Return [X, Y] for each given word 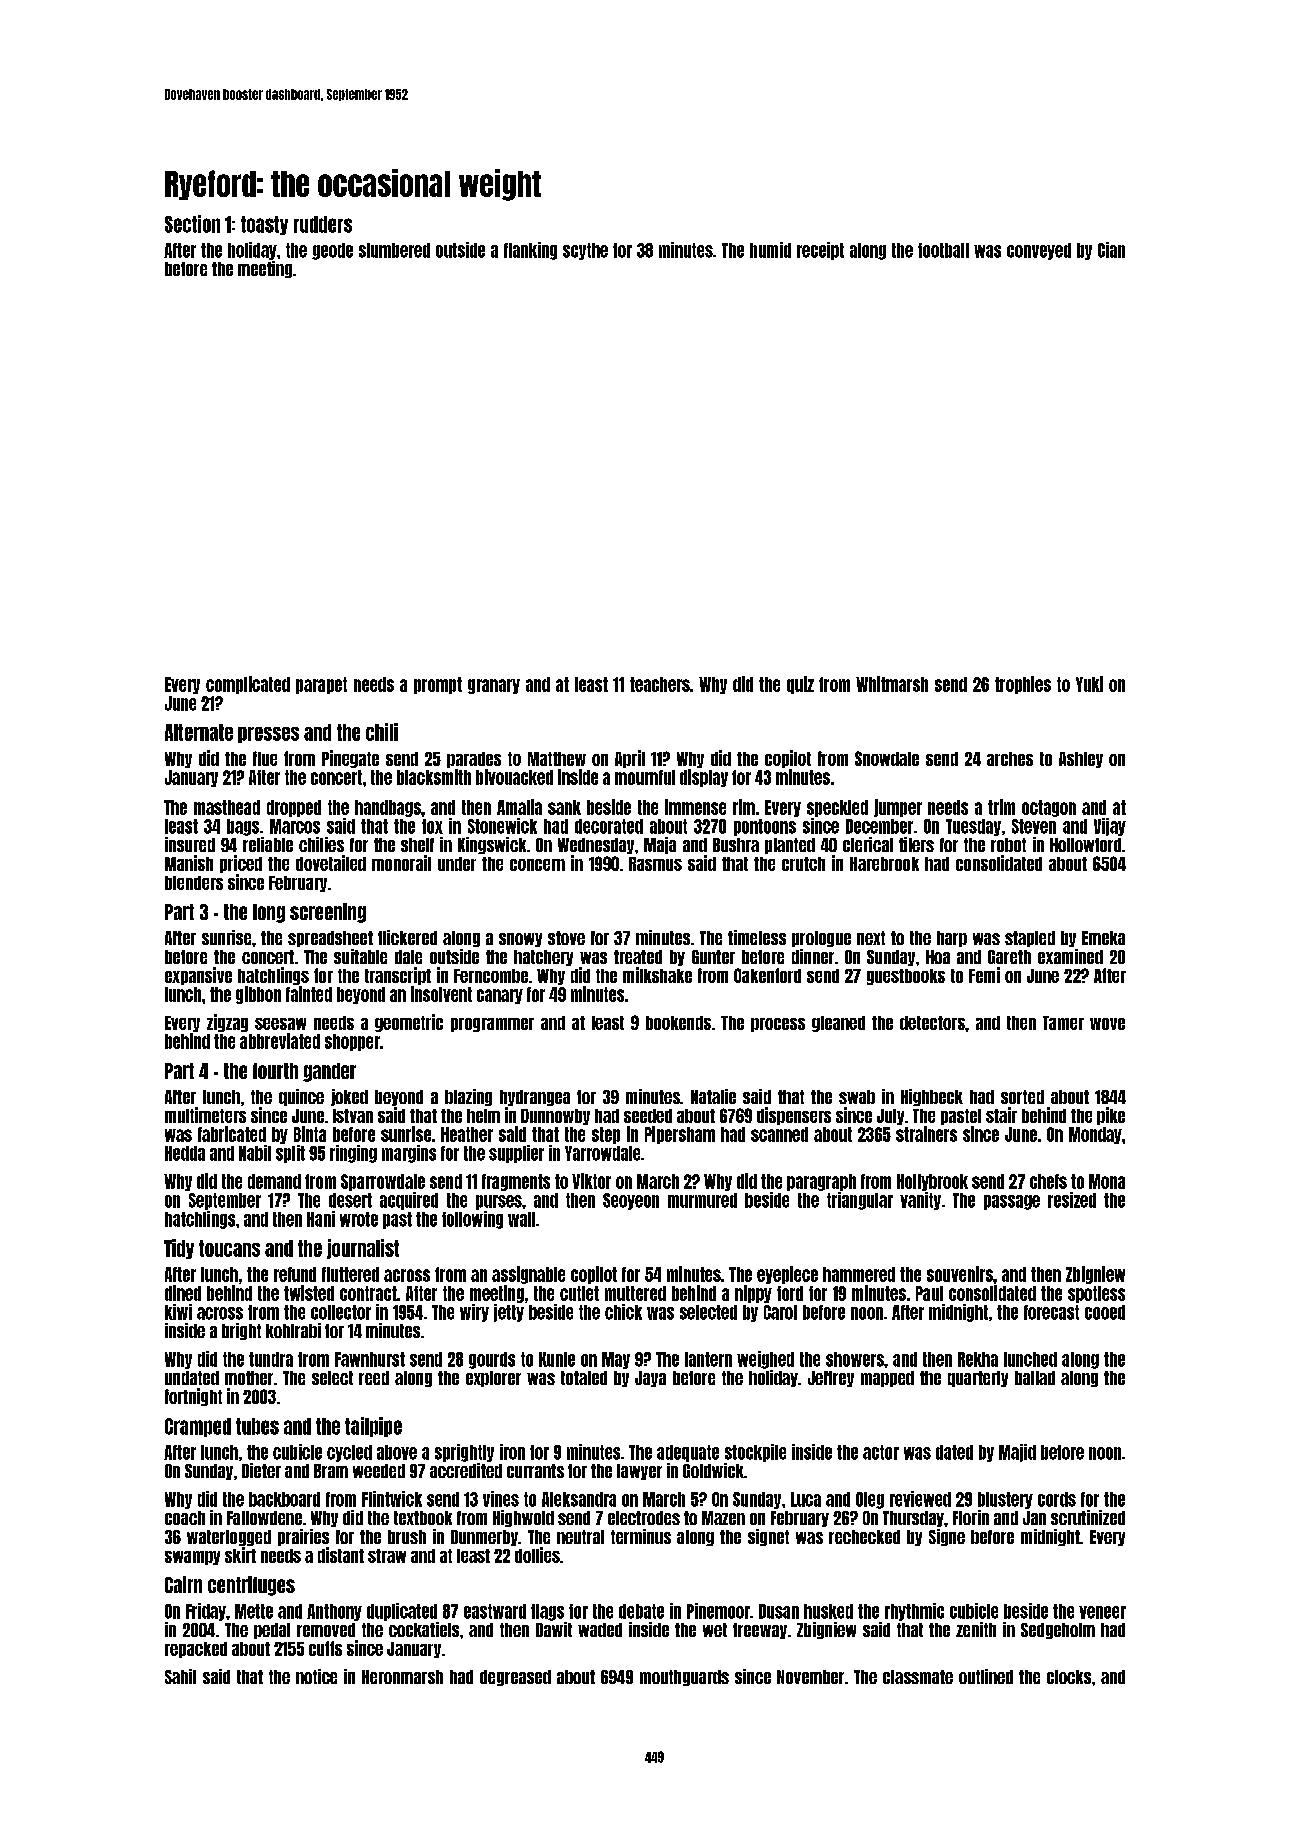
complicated [248, 685]
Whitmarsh [892, 684]
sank [564, 807]
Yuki [1089, 684]
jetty [509, 1313]
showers [855, 1359]
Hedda [185, 1153]
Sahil [180, 1676]
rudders [323, 224]
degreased [515, 1678]
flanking [530, 251]
